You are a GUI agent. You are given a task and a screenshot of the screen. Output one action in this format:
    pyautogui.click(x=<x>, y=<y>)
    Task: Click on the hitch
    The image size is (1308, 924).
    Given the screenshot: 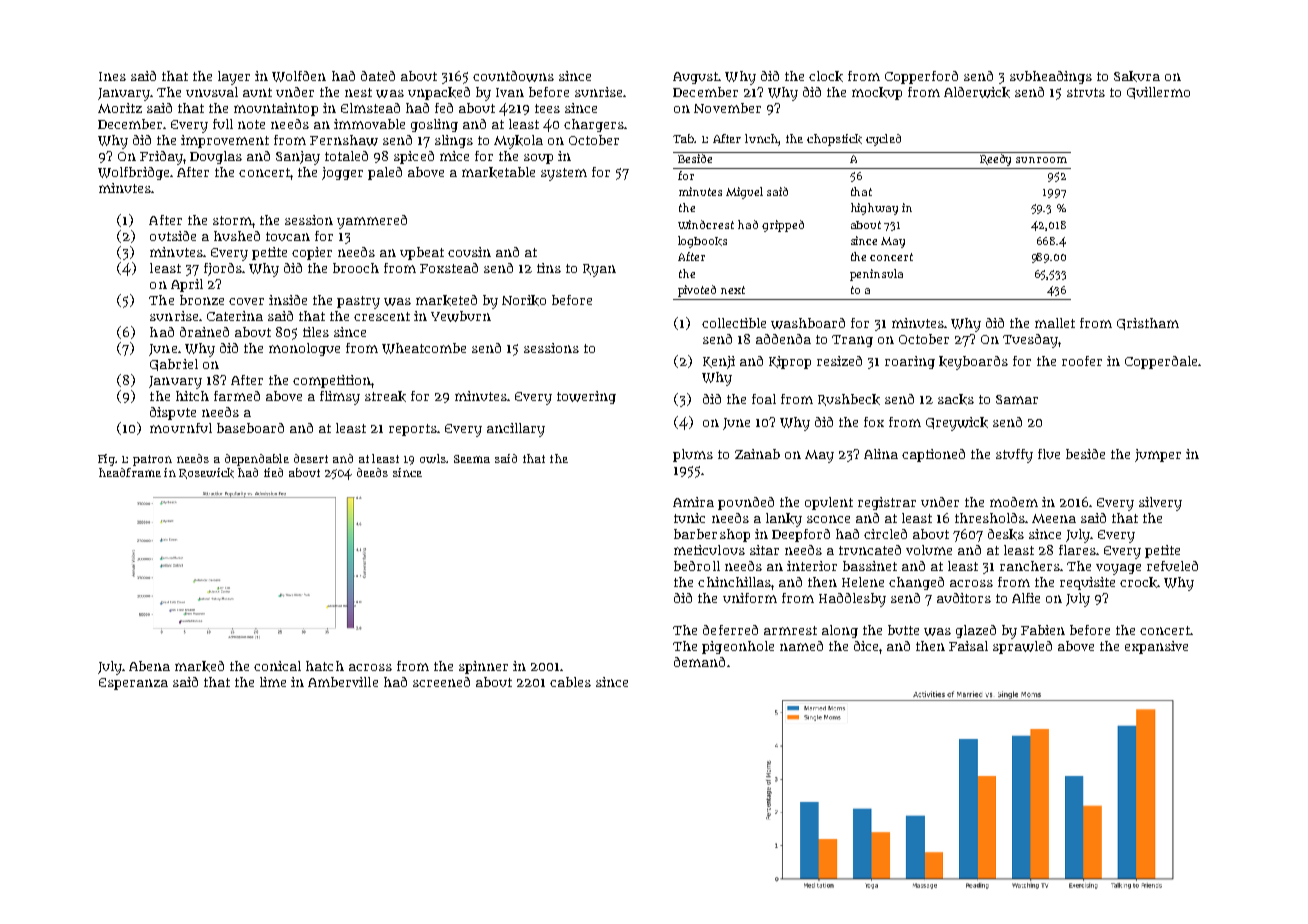 What is the action you would take?
    pyautogui.click(x=192, y=396)
